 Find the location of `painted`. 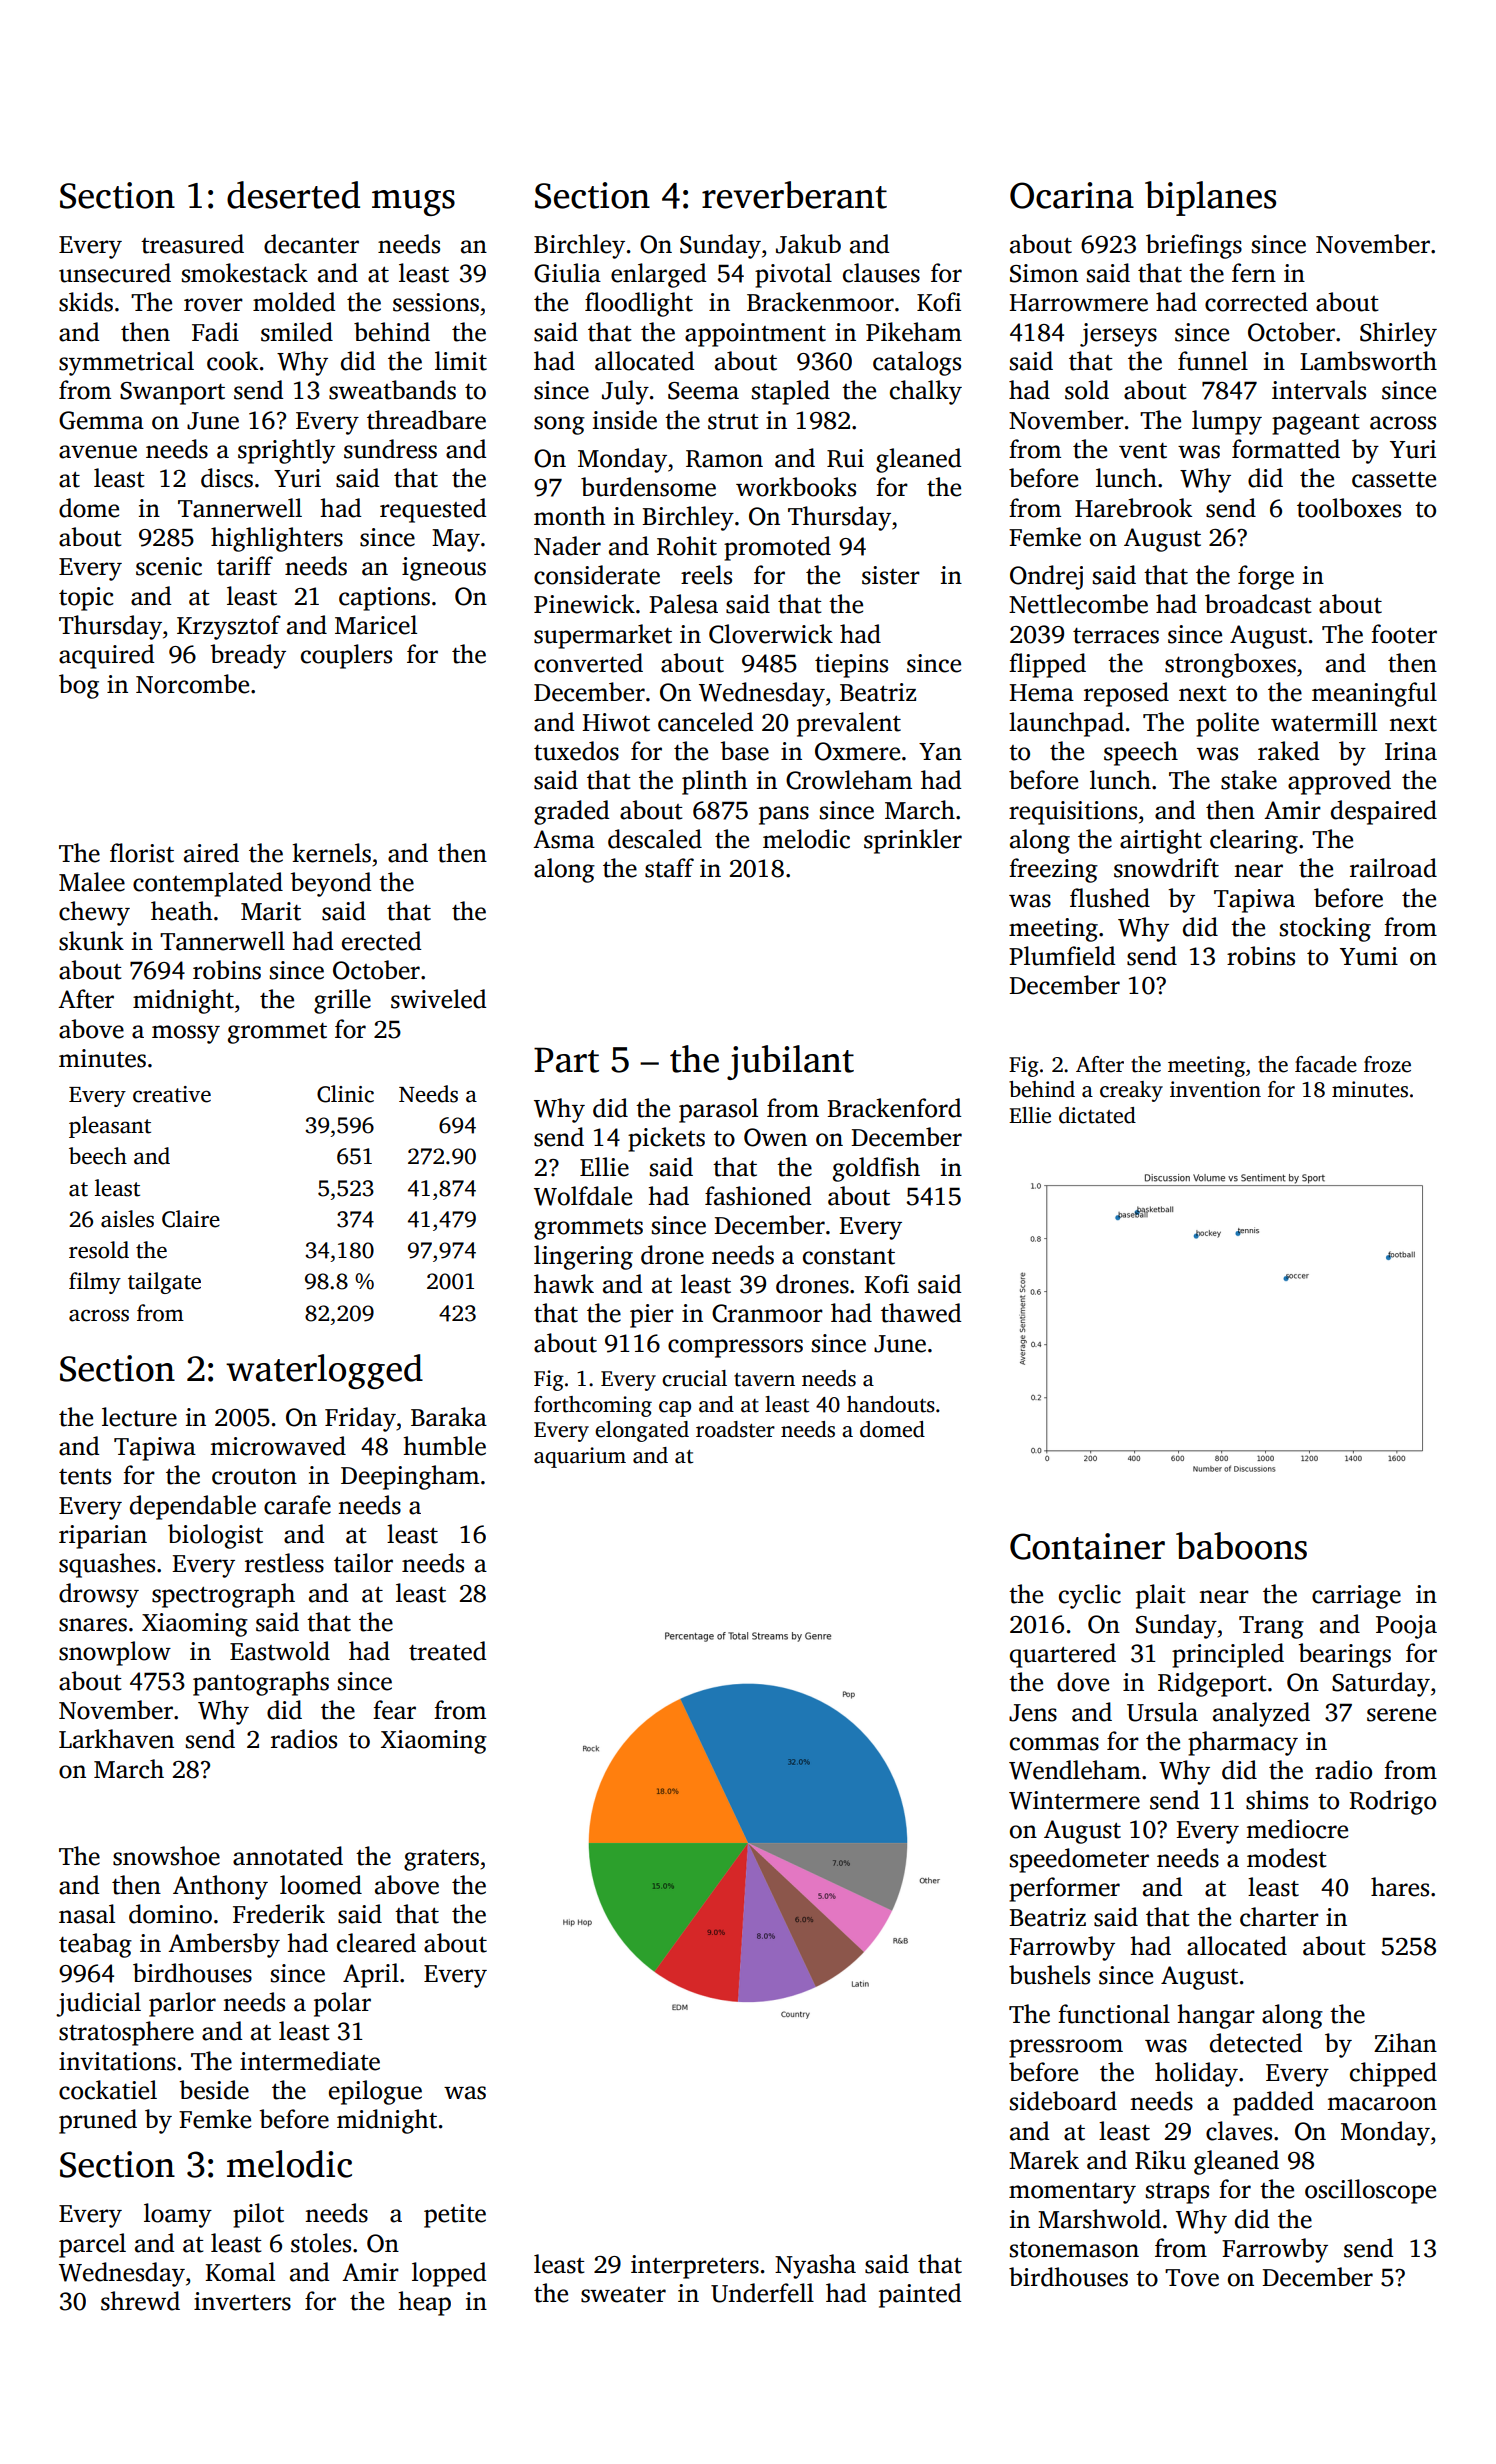

painted is located at coordinates (920, 2295).
